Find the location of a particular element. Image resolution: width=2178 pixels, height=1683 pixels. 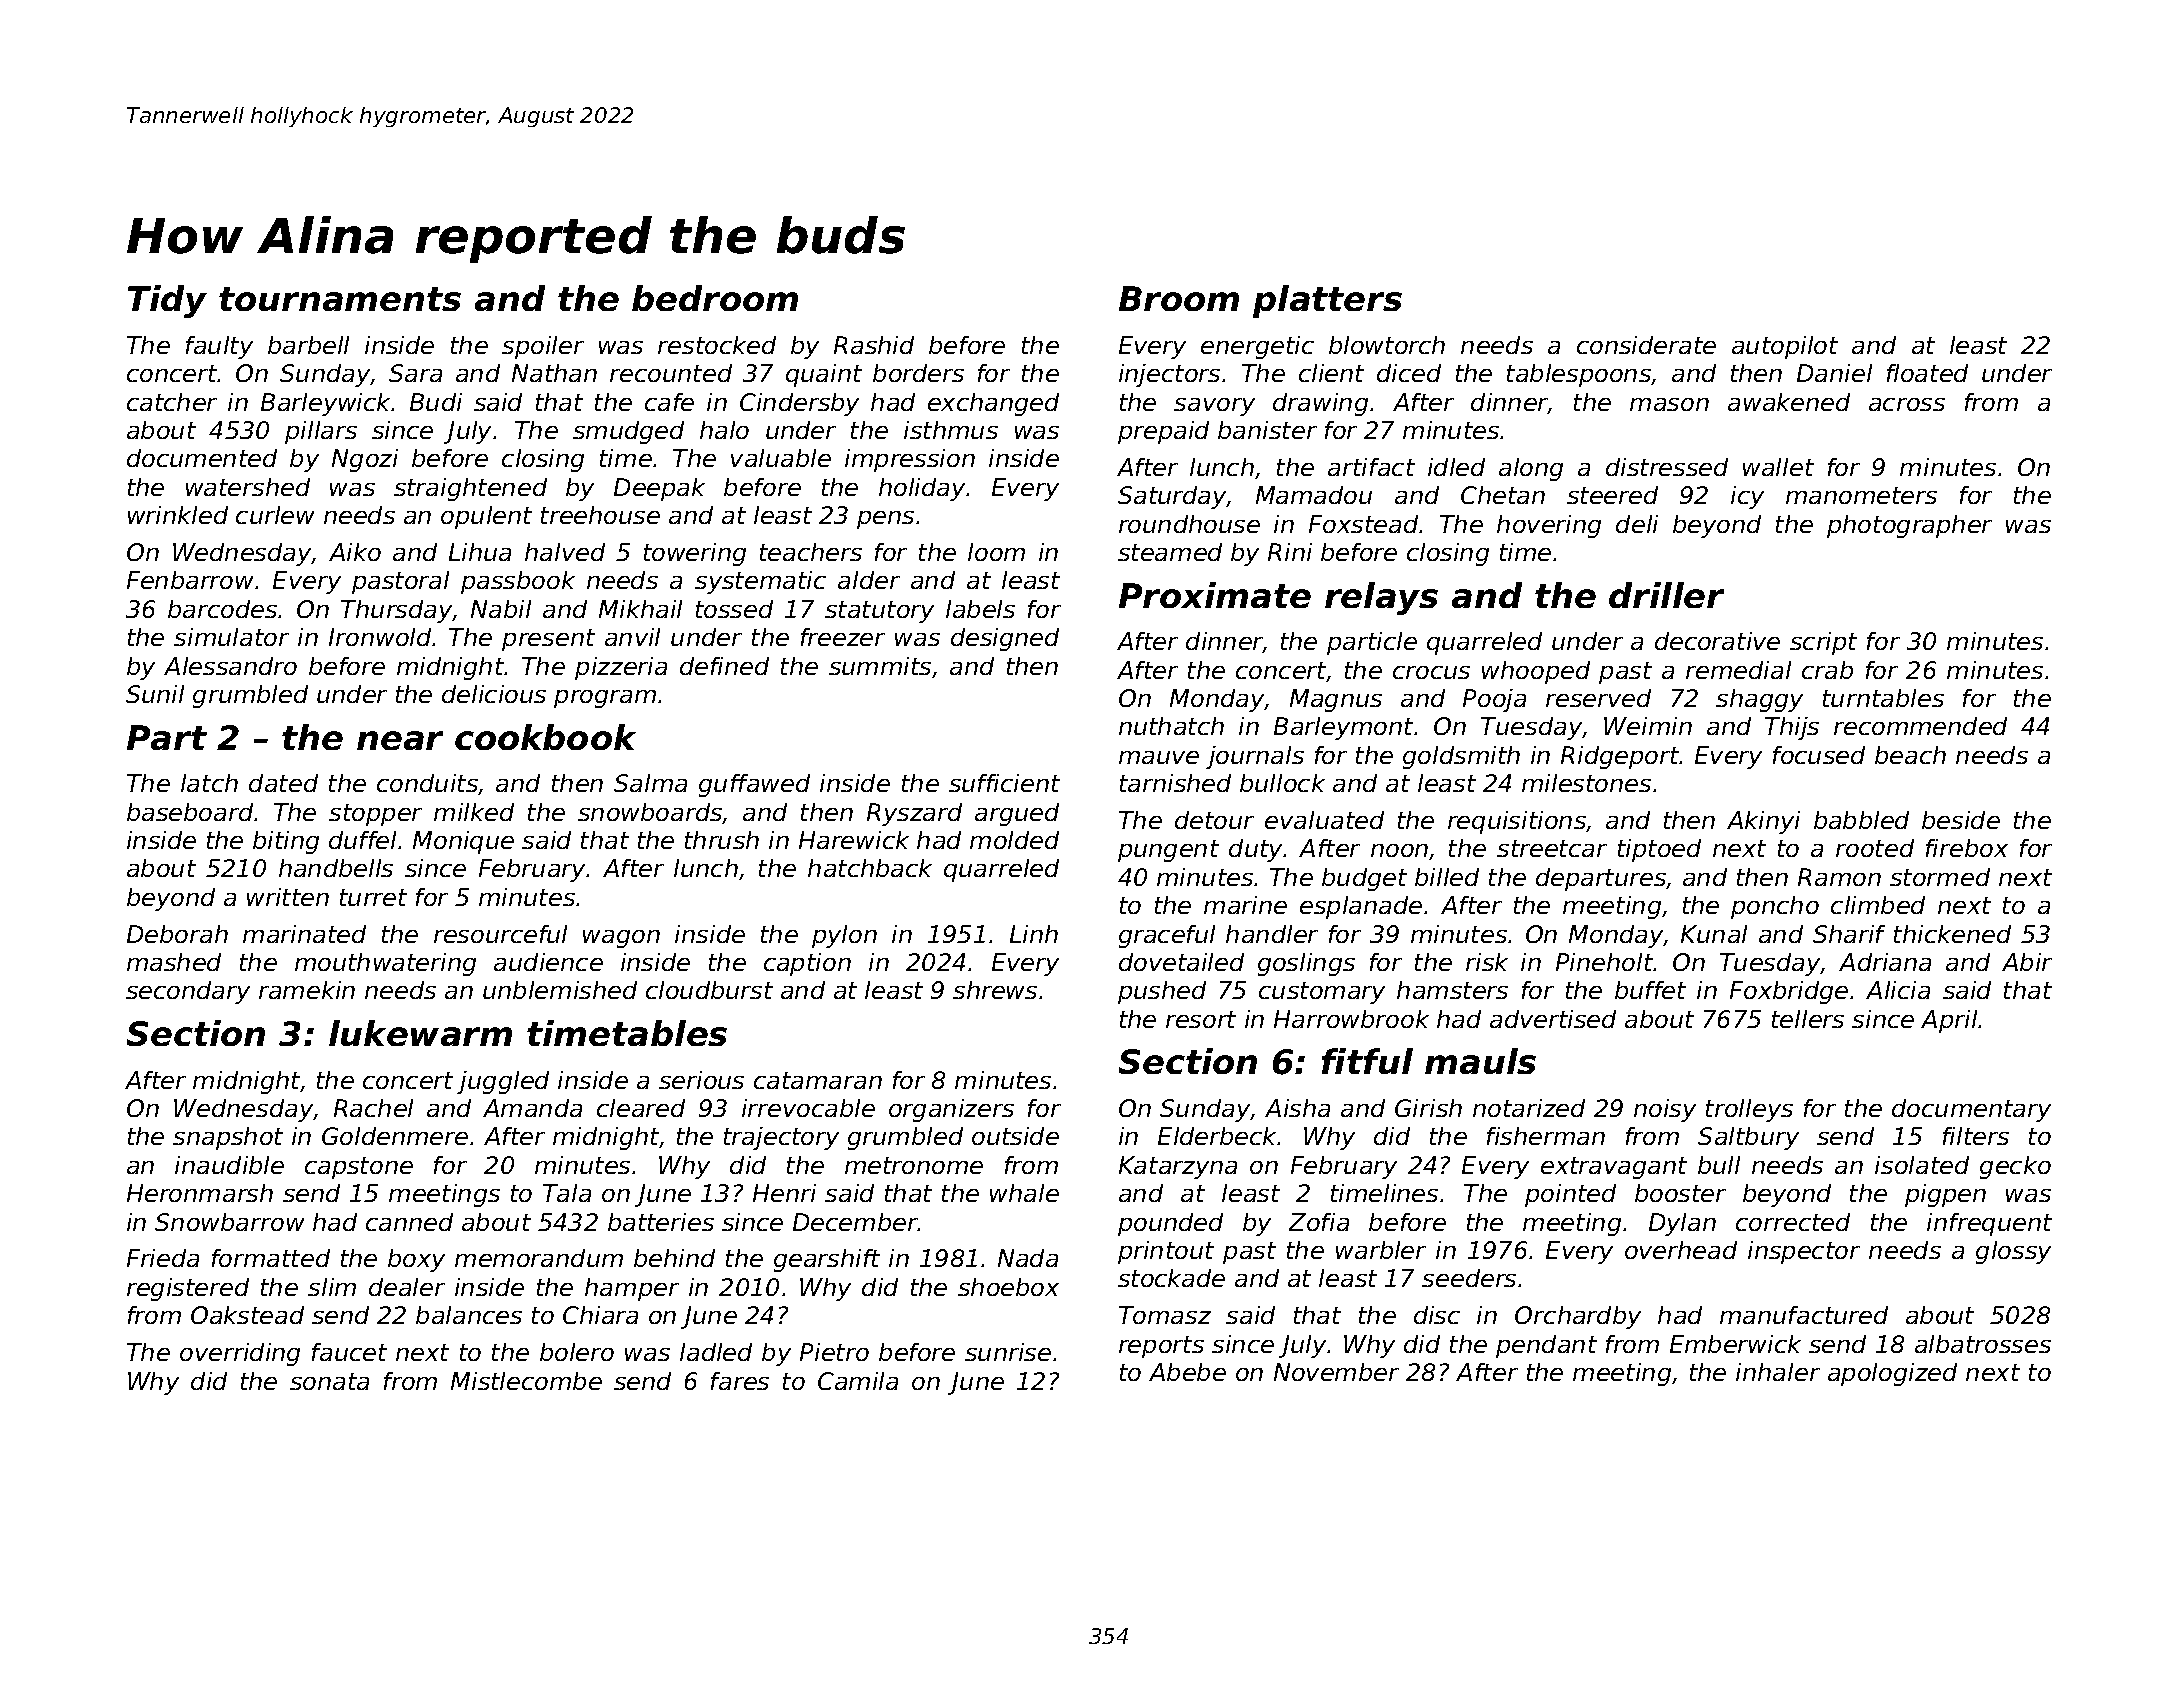

journals is located at coordinates (1255, 757).
